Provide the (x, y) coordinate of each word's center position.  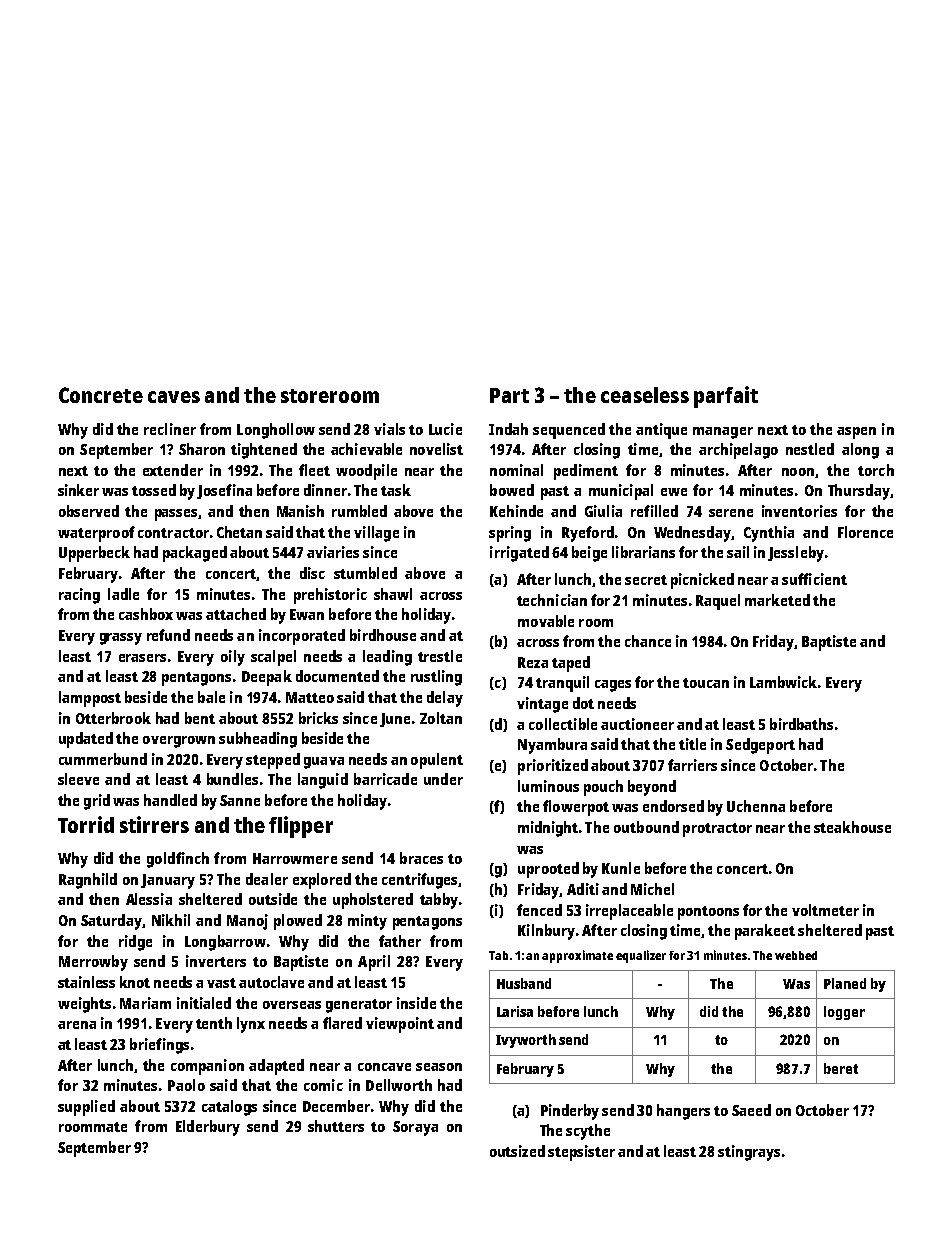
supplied (86, 1108)
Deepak (267, 678)
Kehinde (516, 511)
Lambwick (783, 682)
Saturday (111, 922)
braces (421, 858)
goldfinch (178, 860)
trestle (440, 656)
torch (876, 470)
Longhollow (276, 431)
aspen (856, 433)
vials (389, 429)
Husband (524, 983)
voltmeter (825, 910)
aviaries (333, 552)
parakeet (765, 932)
